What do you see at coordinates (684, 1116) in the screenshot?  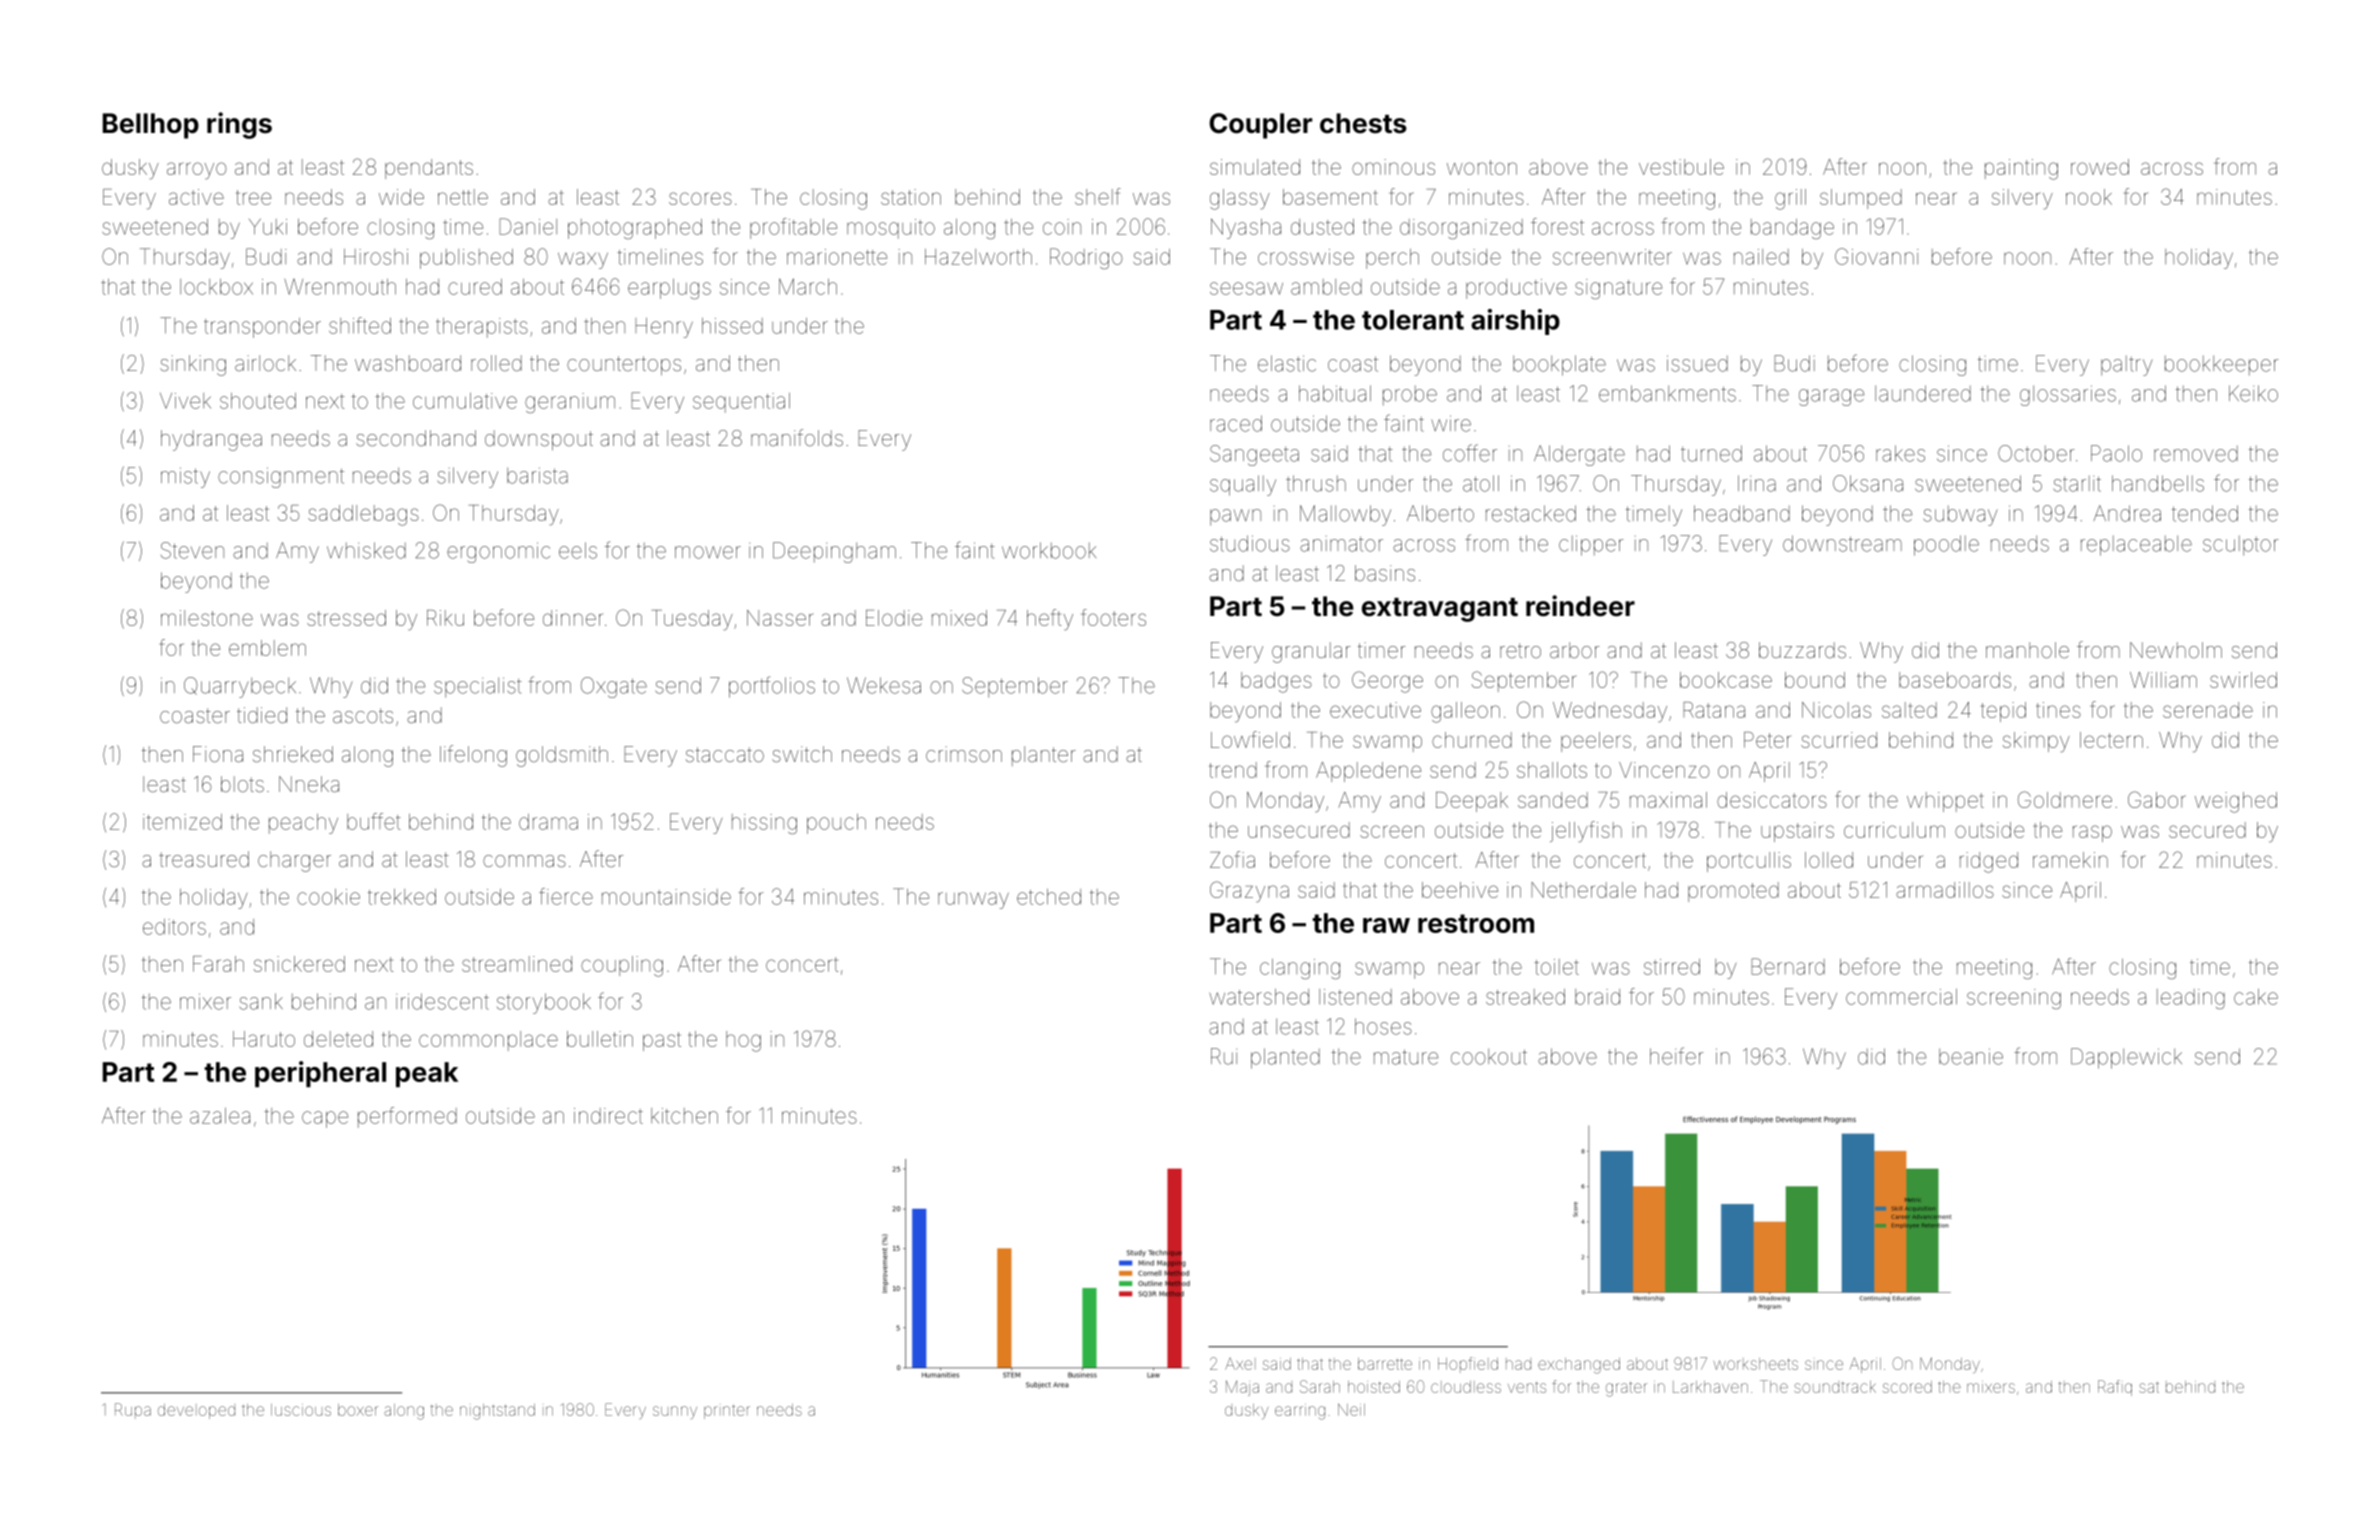 I see `kitchen` at bounding box center [684, 1116].
